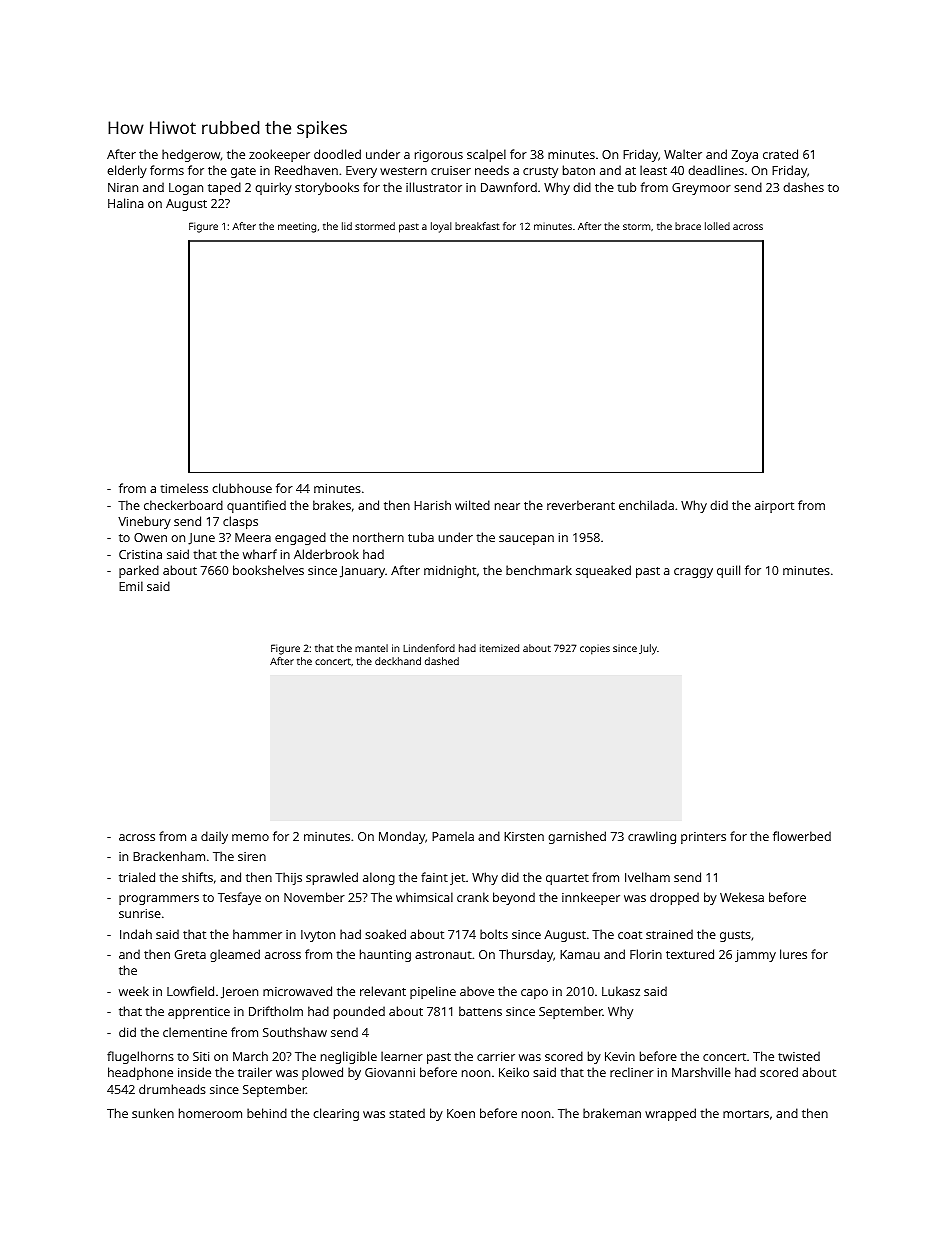 This screenshot has width=952, height=1233. I want to click on brakeman, so click(612, 1113).
